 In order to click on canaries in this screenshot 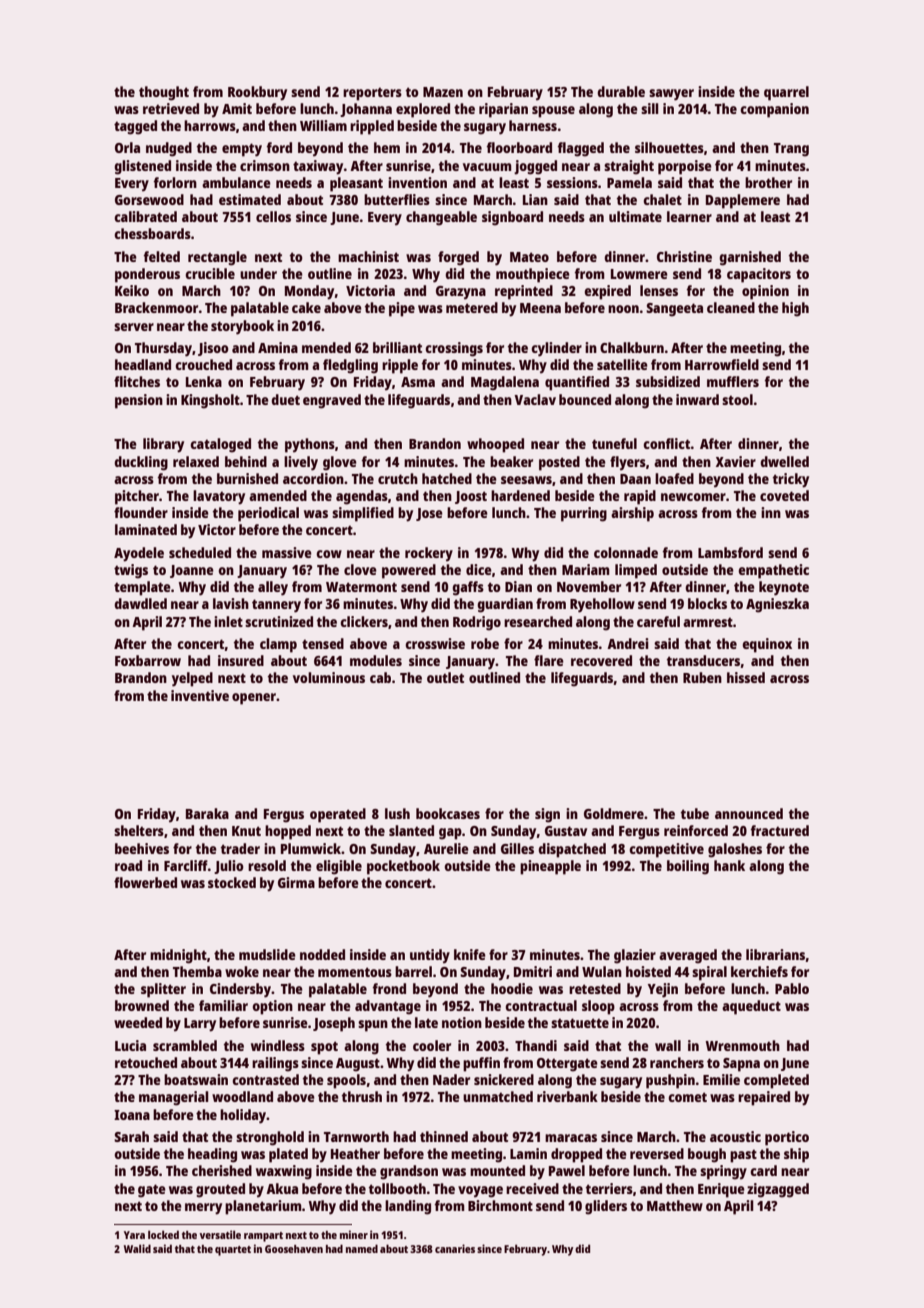, I will do `click(455, 1248)`.
